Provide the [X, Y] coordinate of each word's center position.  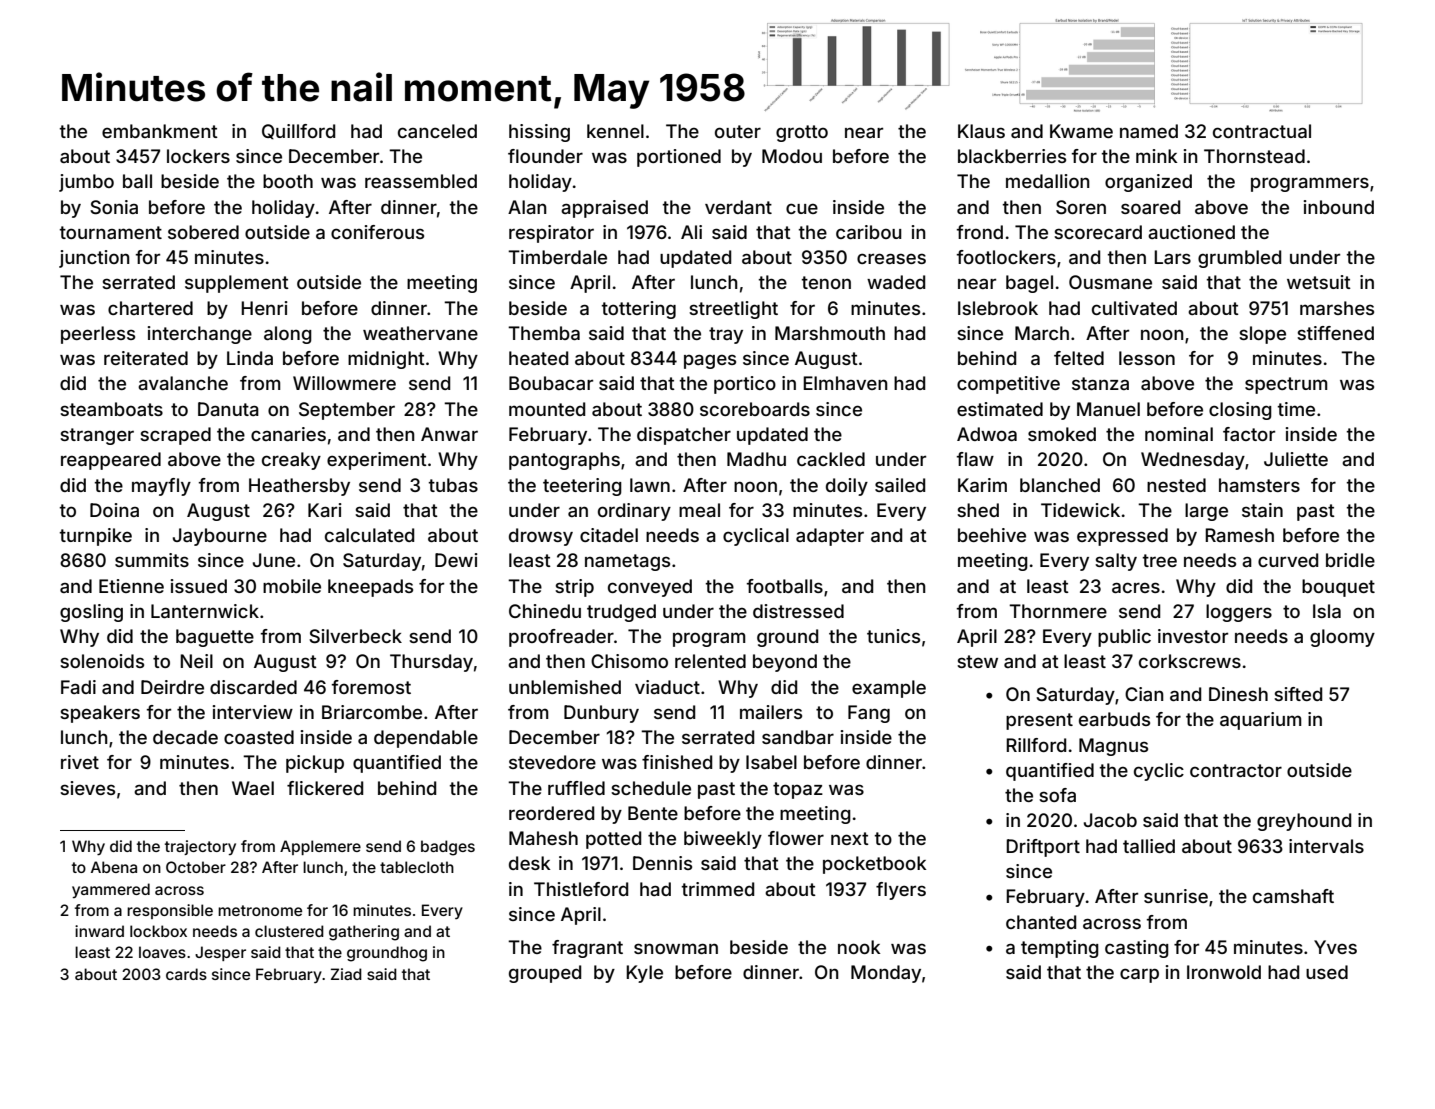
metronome [260, 910]
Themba [544, 333]
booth [288, 181]
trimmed [718, 889]
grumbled [1239, 259]
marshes [1337, 308]
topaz [798, 790]
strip [574, 588]
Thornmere [1058, 611]
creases [891, 258]
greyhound [1304, 822]
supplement [237, 284]
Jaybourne [220, 537]
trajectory [200, 847]
